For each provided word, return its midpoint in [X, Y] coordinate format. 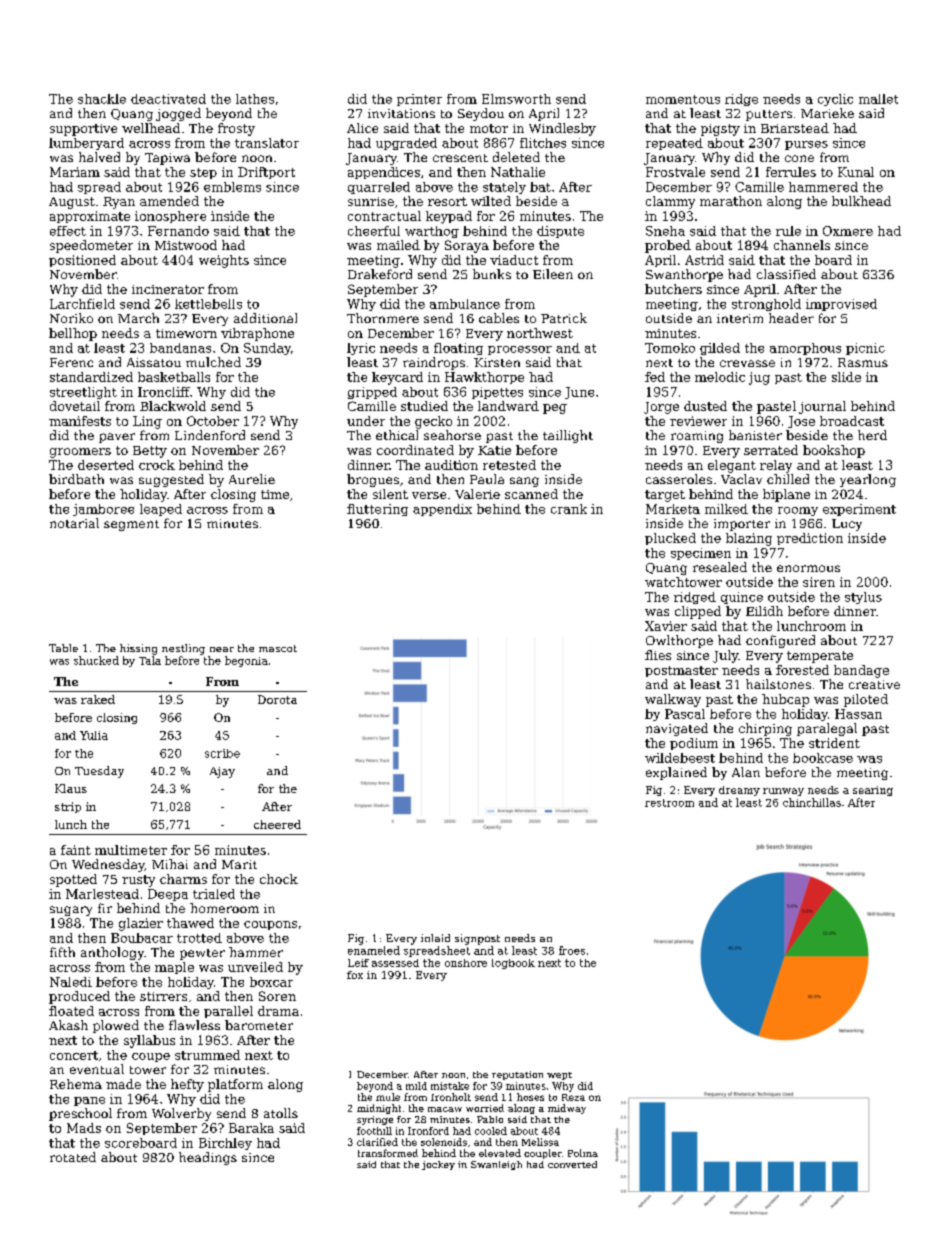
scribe [222, 753]
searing [873, 791]
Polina [583, 1153]
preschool [80, 1114]
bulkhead [861, 201]
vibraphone [257, 334]
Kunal [856, 172]
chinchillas [812, 802]
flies [658, 655]
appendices [384, 173]
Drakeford [380, 274]
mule [388, 1097]
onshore [466, 963]
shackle [102, 99]
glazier [141, 924]
